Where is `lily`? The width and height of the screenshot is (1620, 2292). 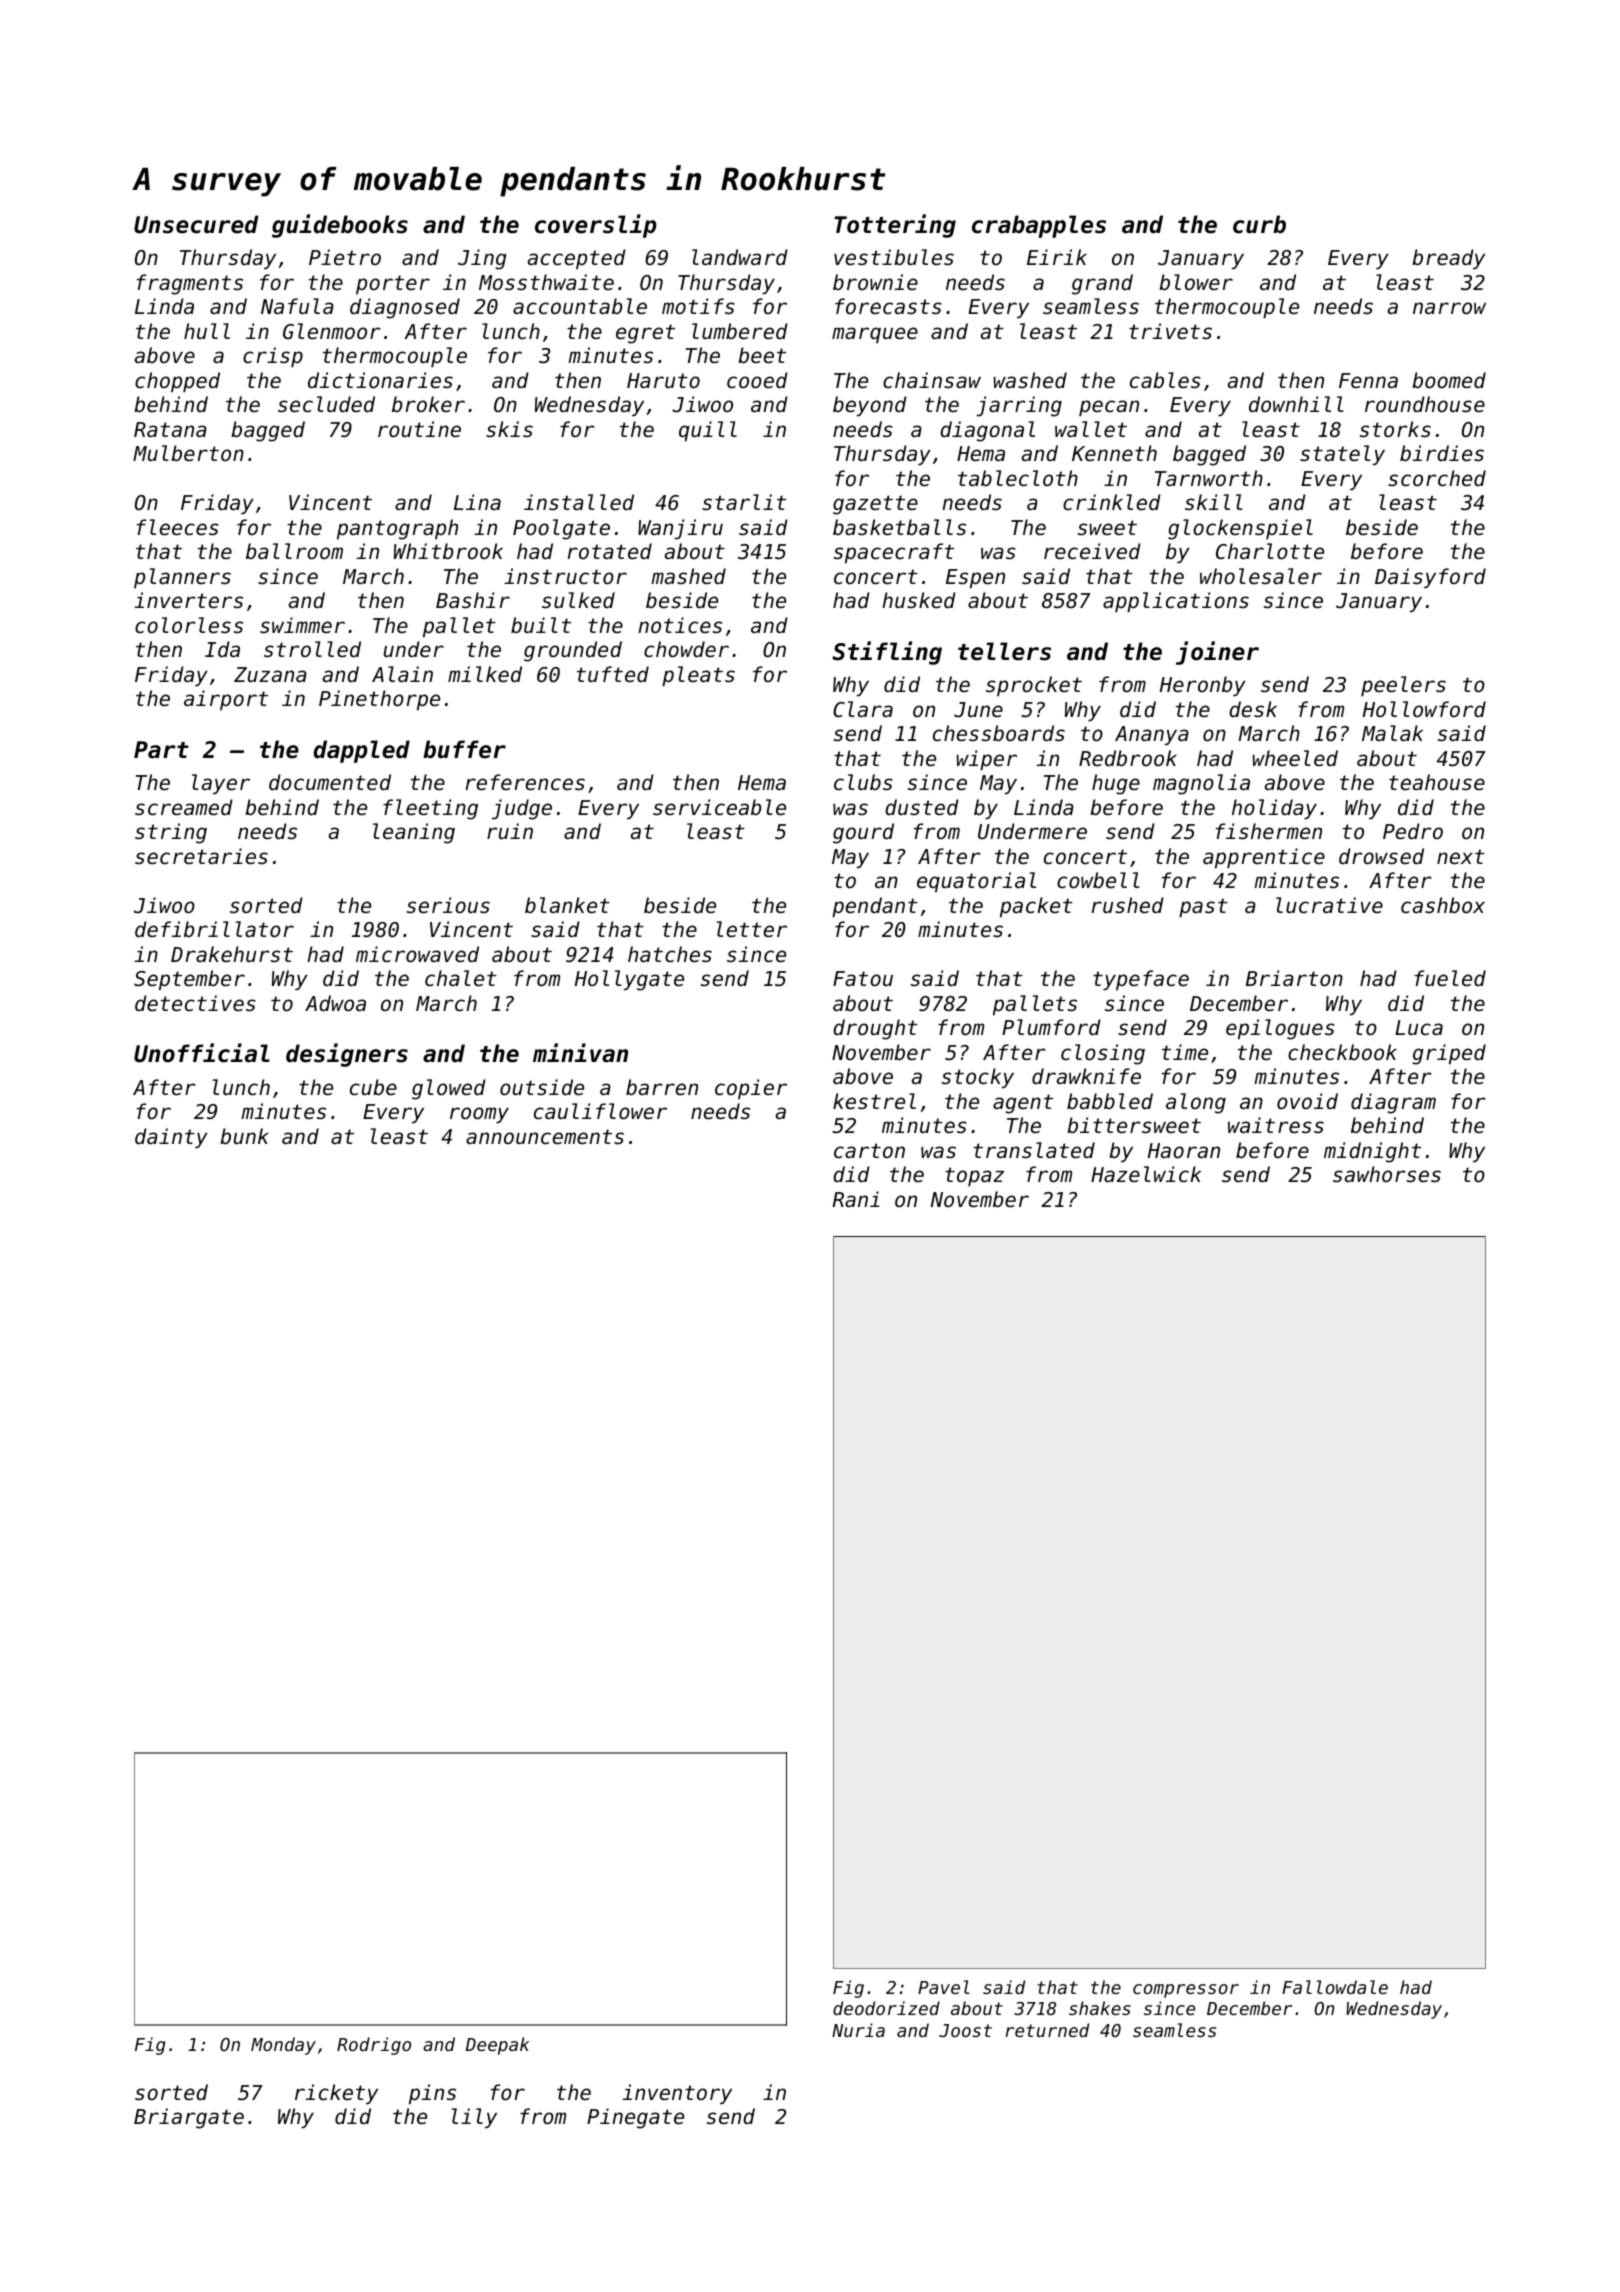
lily is located at coordinates (474, 2118).
